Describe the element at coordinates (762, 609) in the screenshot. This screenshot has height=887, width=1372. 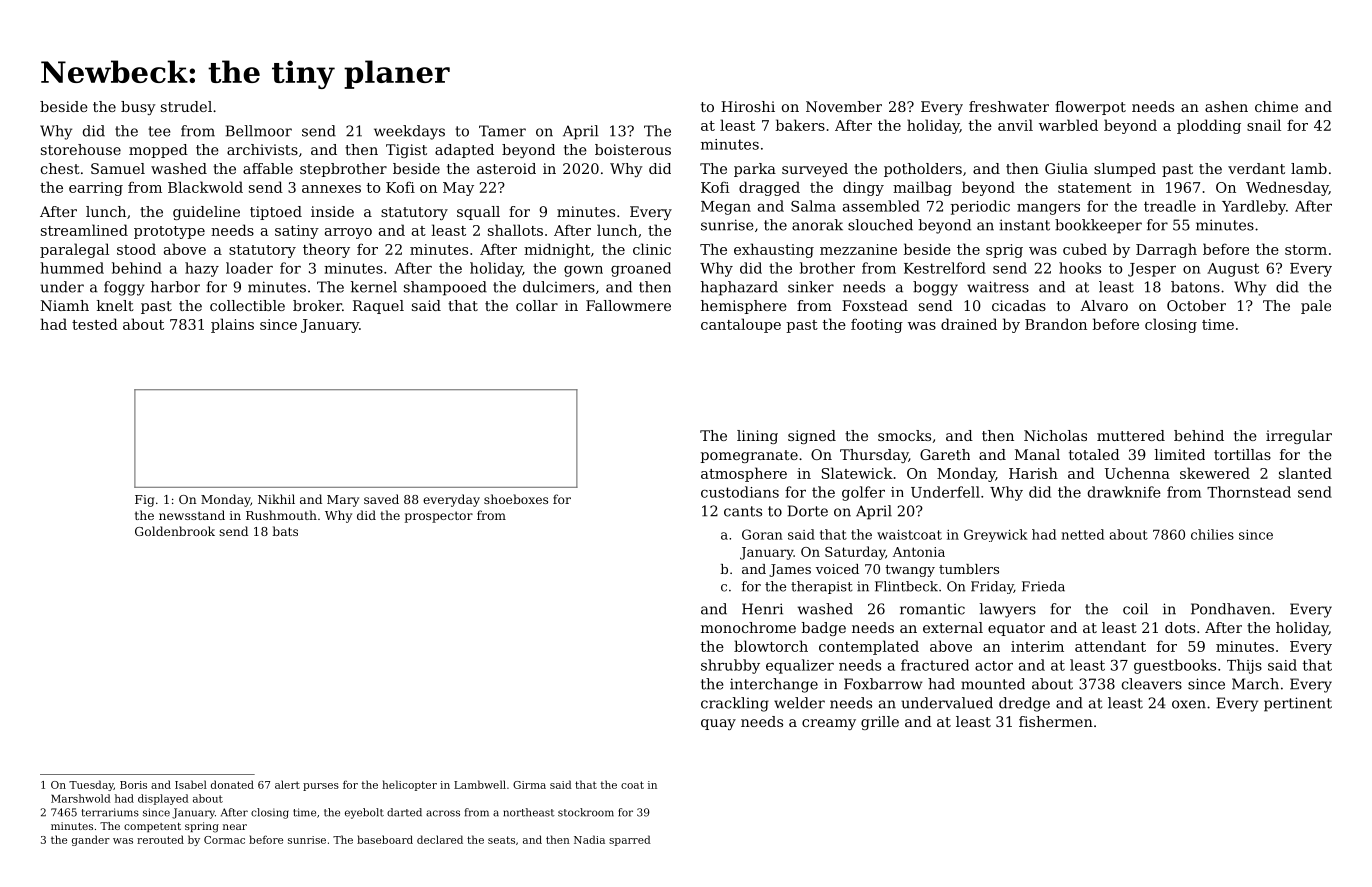
I see `Henri` at that location.
